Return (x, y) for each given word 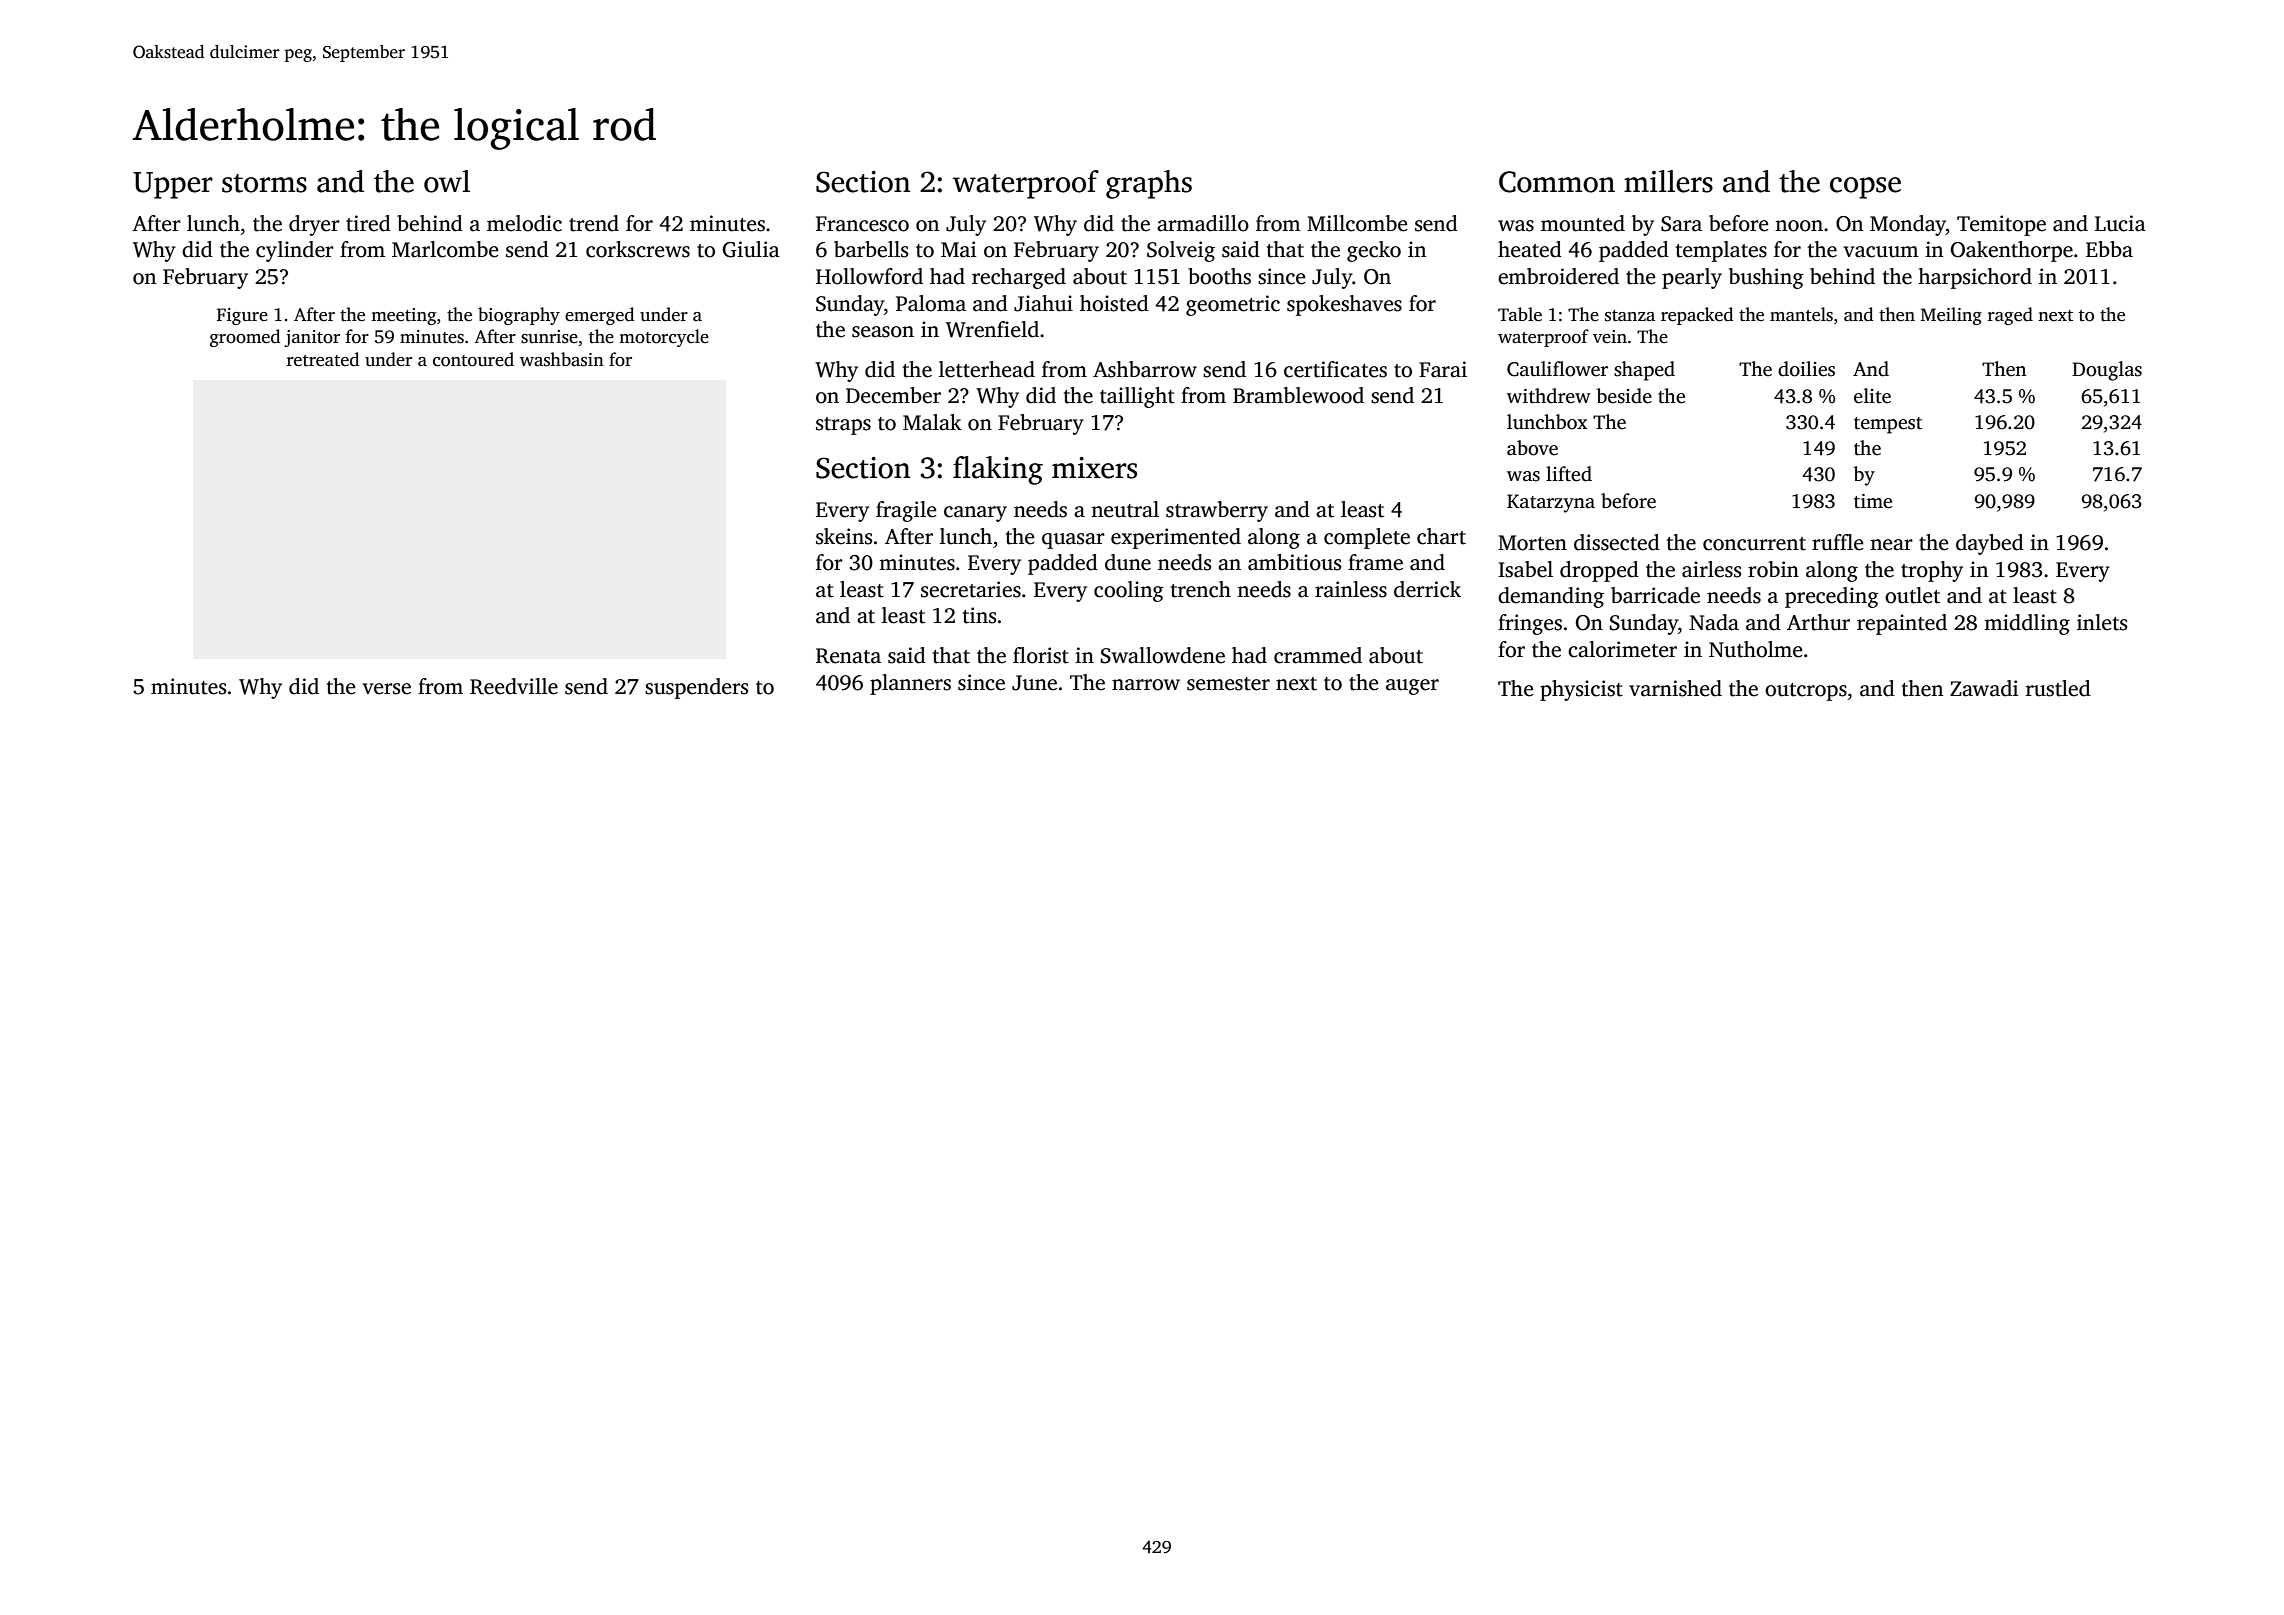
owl (447, 181)
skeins (844, 536)
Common (1557, 182)
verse (386, 689)
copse (1865, 188)
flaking (998, 470)
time (1873, 501)
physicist (1581, 690)
